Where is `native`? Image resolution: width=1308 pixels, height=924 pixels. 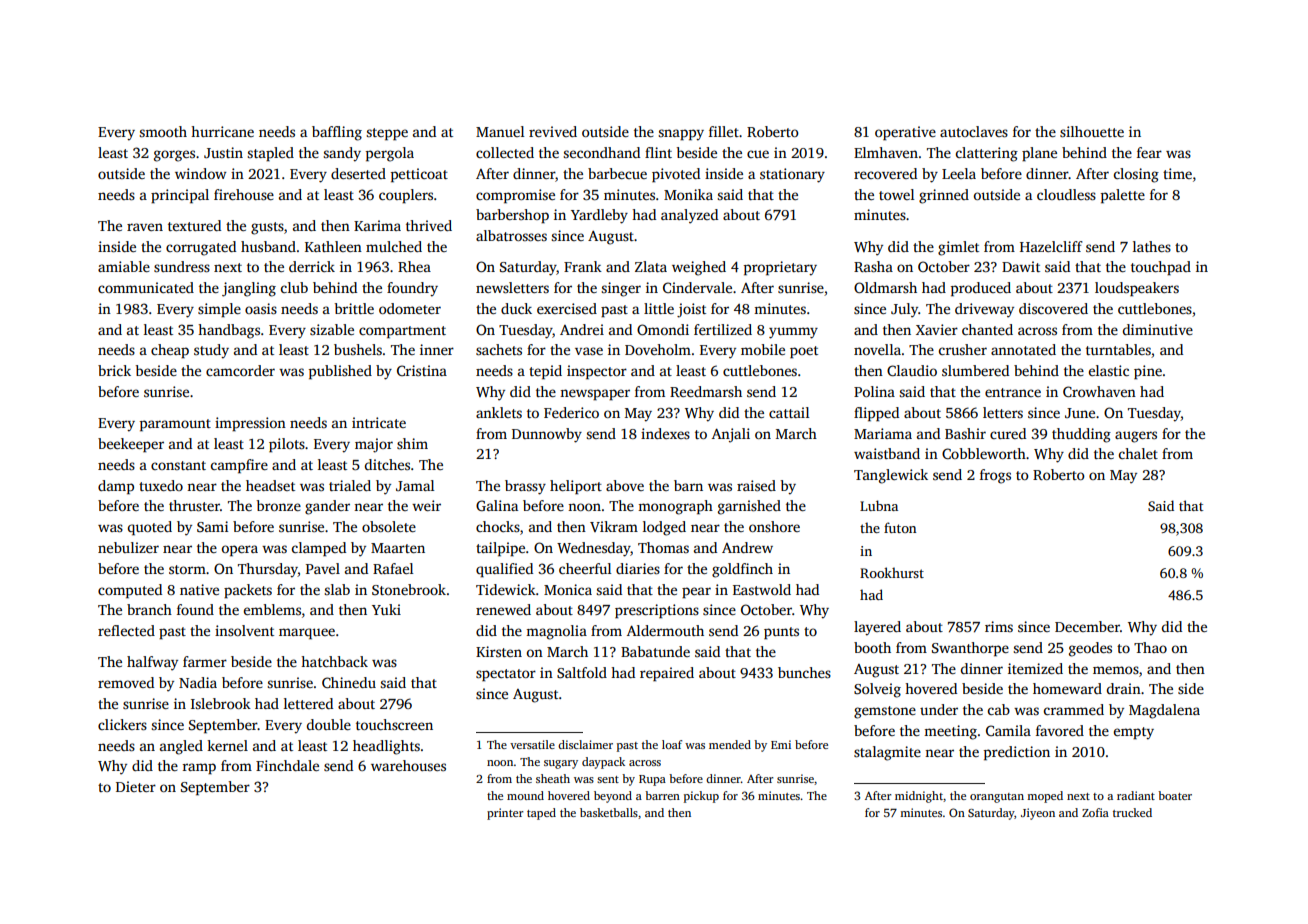 native is located at coordinates (199, 589).
